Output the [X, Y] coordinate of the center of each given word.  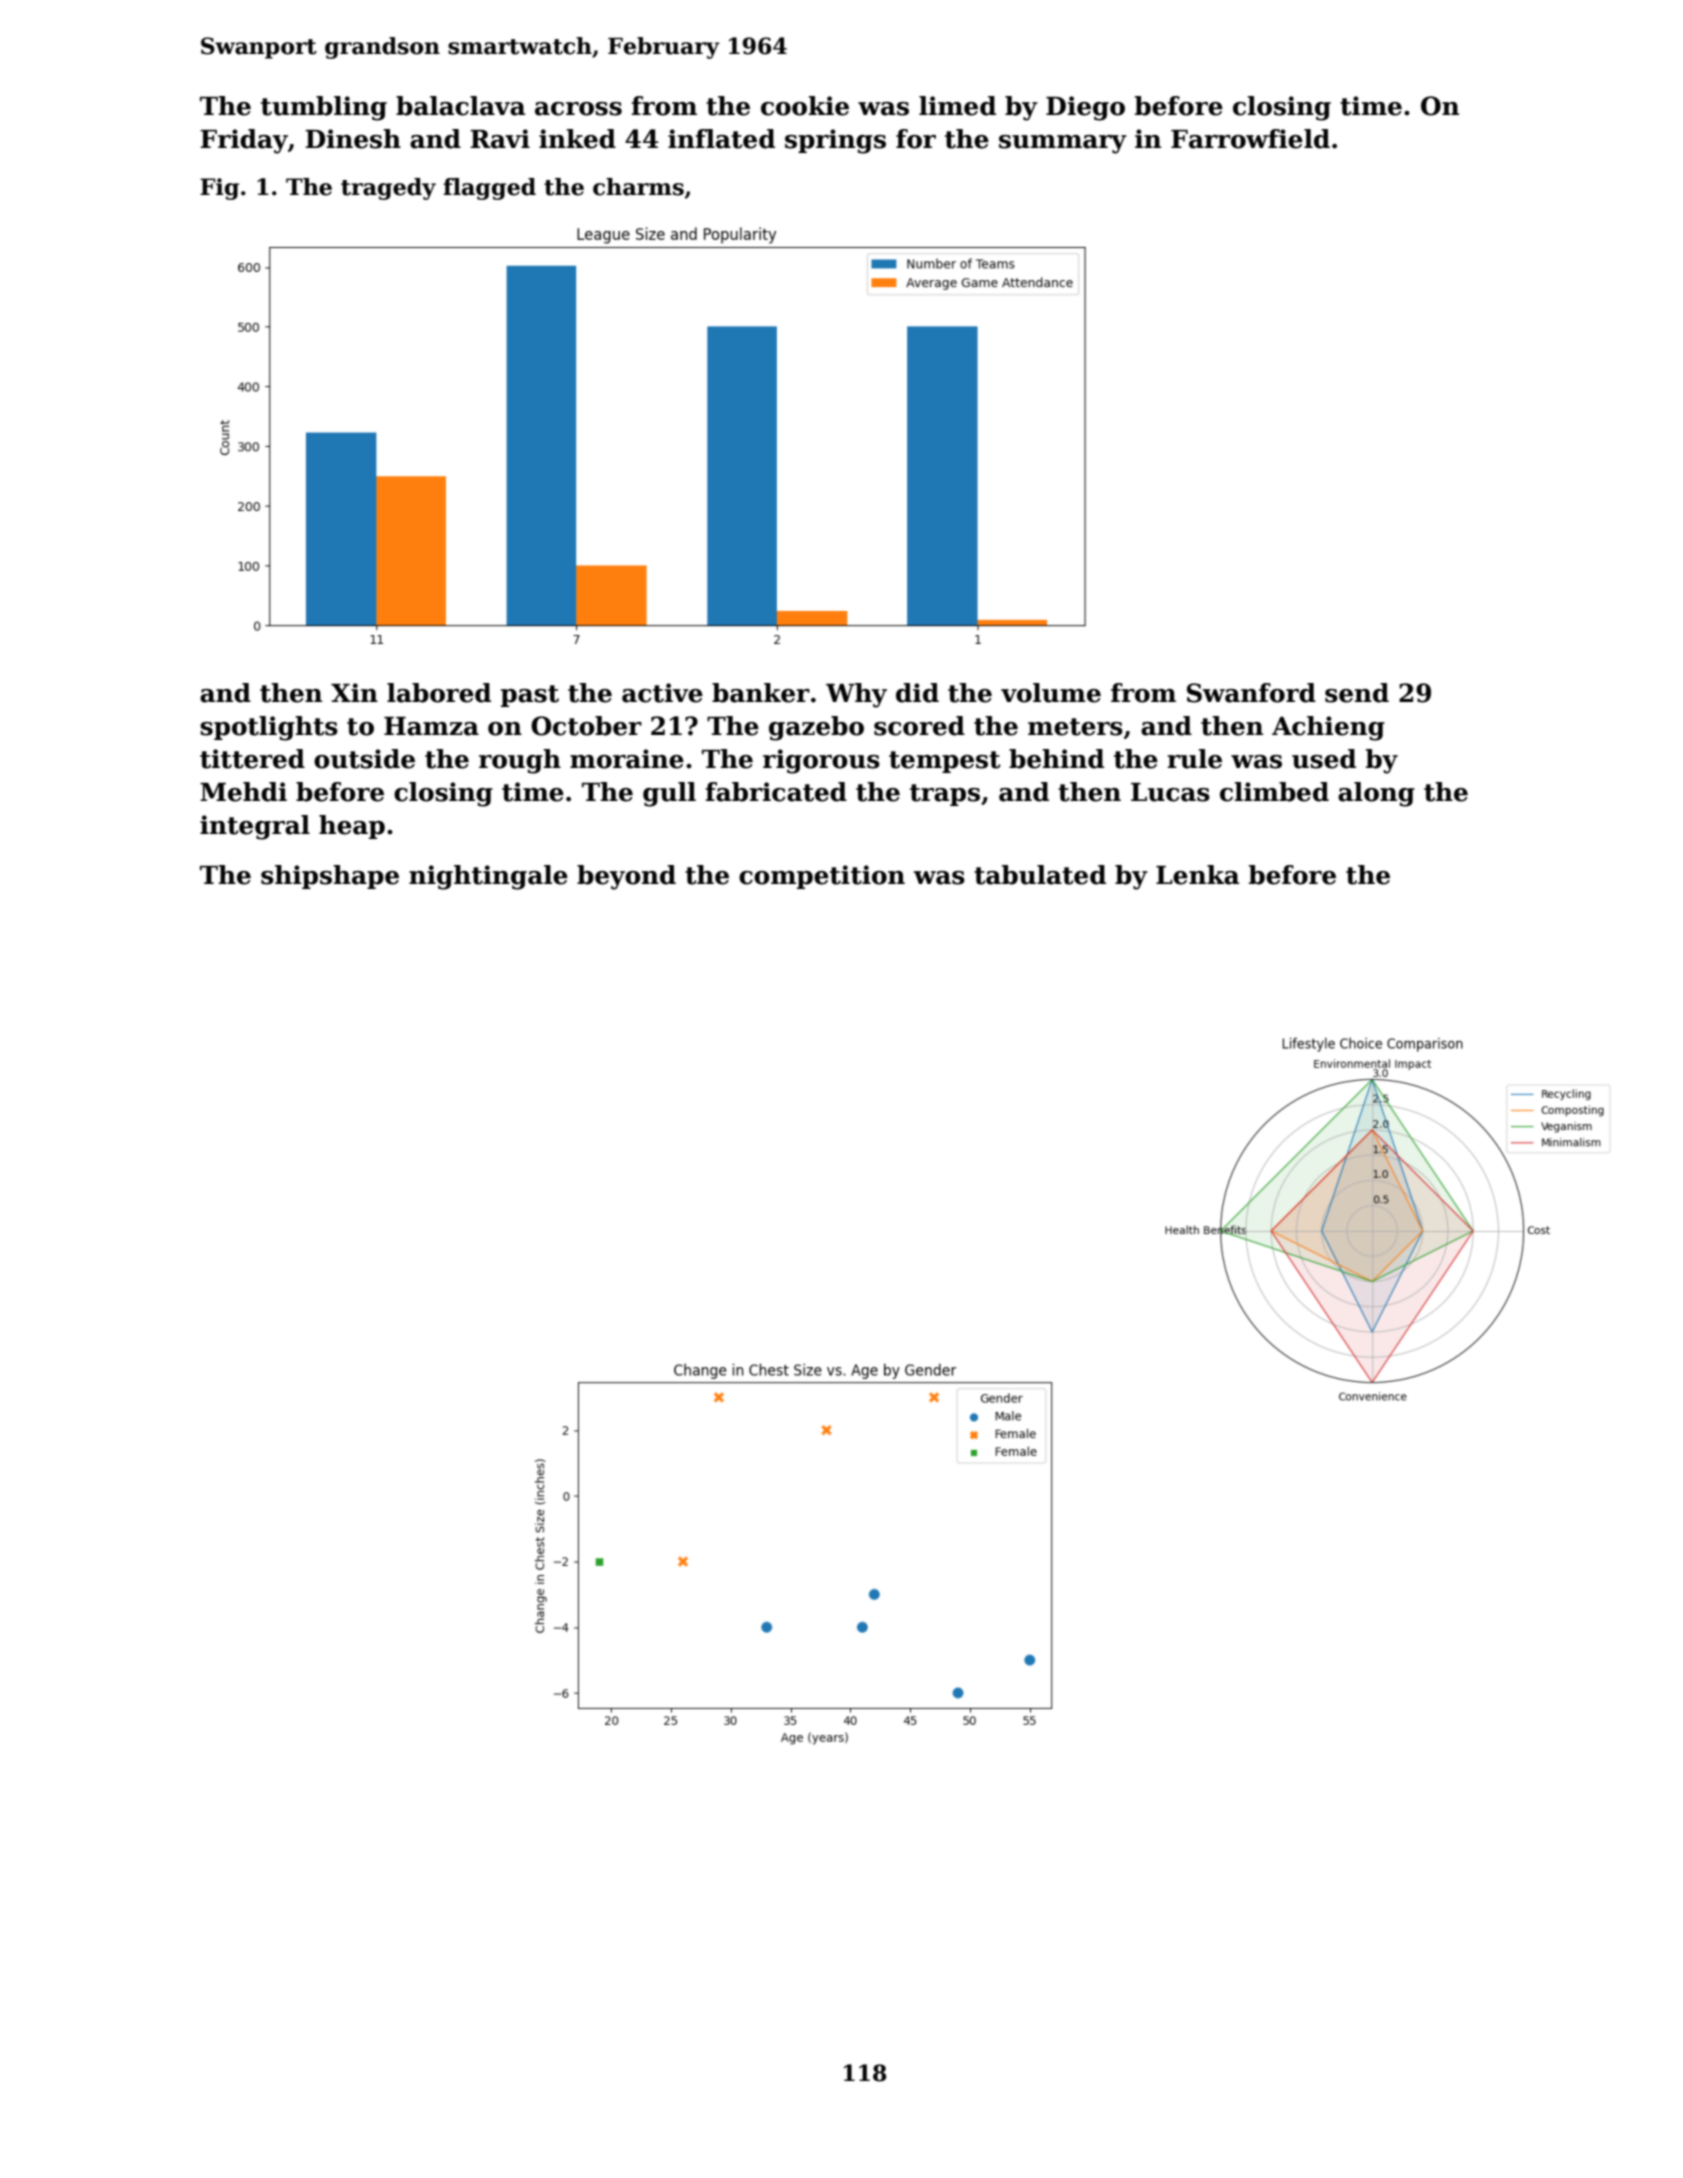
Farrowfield [1250, 139]
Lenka [1197, 875]
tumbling [324, 108]
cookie [805, 106]
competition [822, 877]
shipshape [330, 877]
